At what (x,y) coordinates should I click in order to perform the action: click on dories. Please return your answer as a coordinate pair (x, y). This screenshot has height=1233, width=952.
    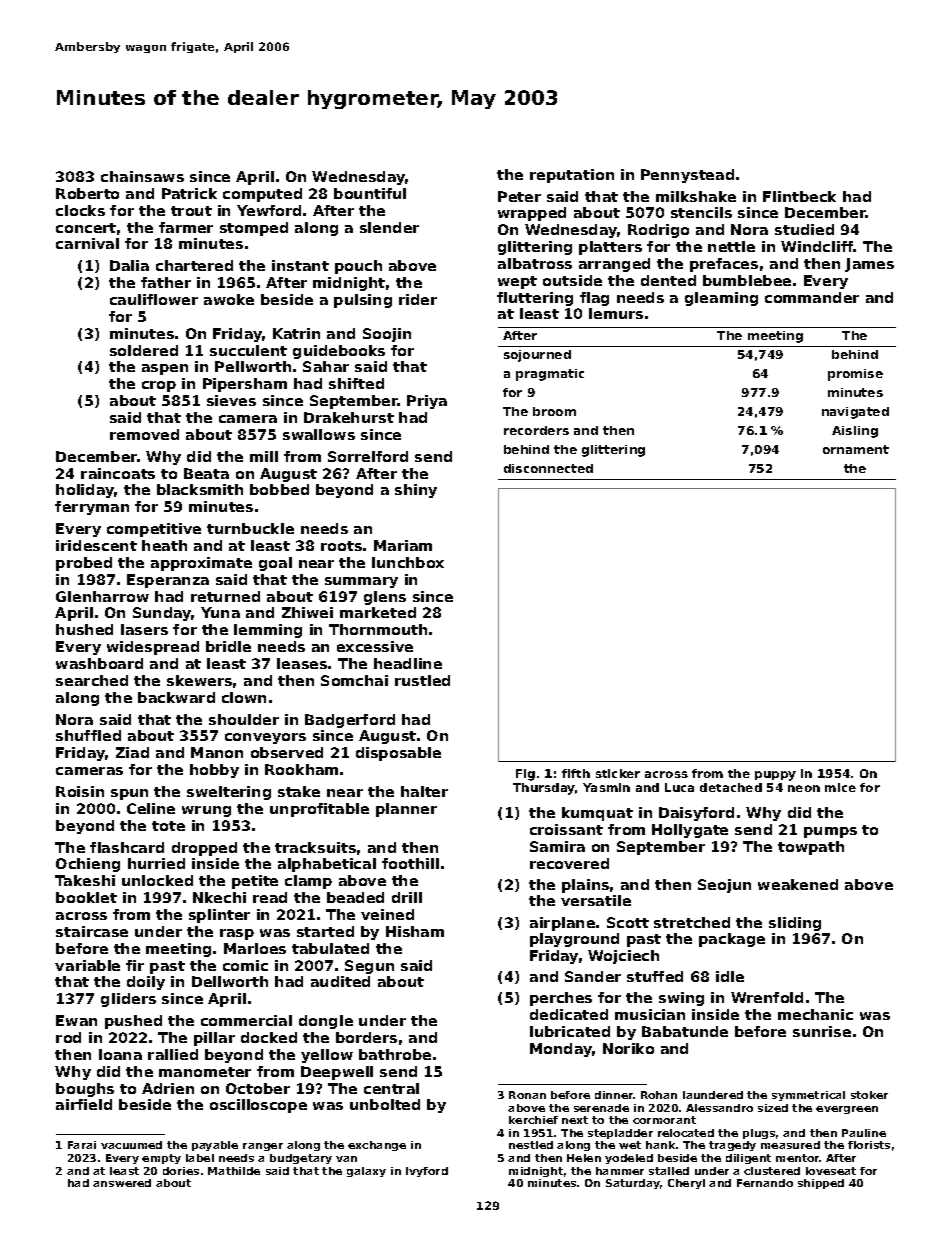
    Looking at the image, I should click on (181, 1171).
